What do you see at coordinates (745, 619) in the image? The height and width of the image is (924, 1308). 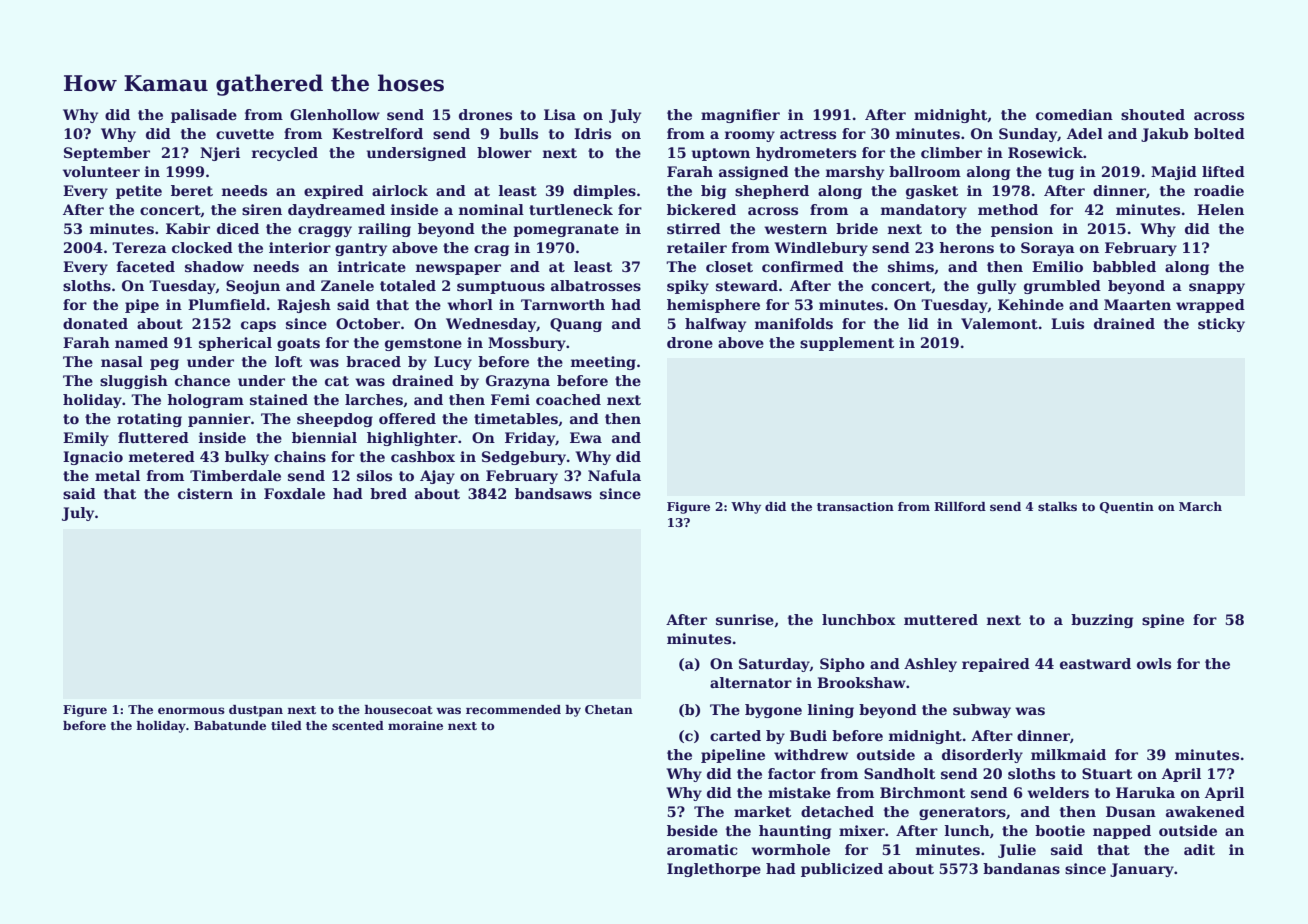 I see `sunrise` at bounding box center [745, 619].
